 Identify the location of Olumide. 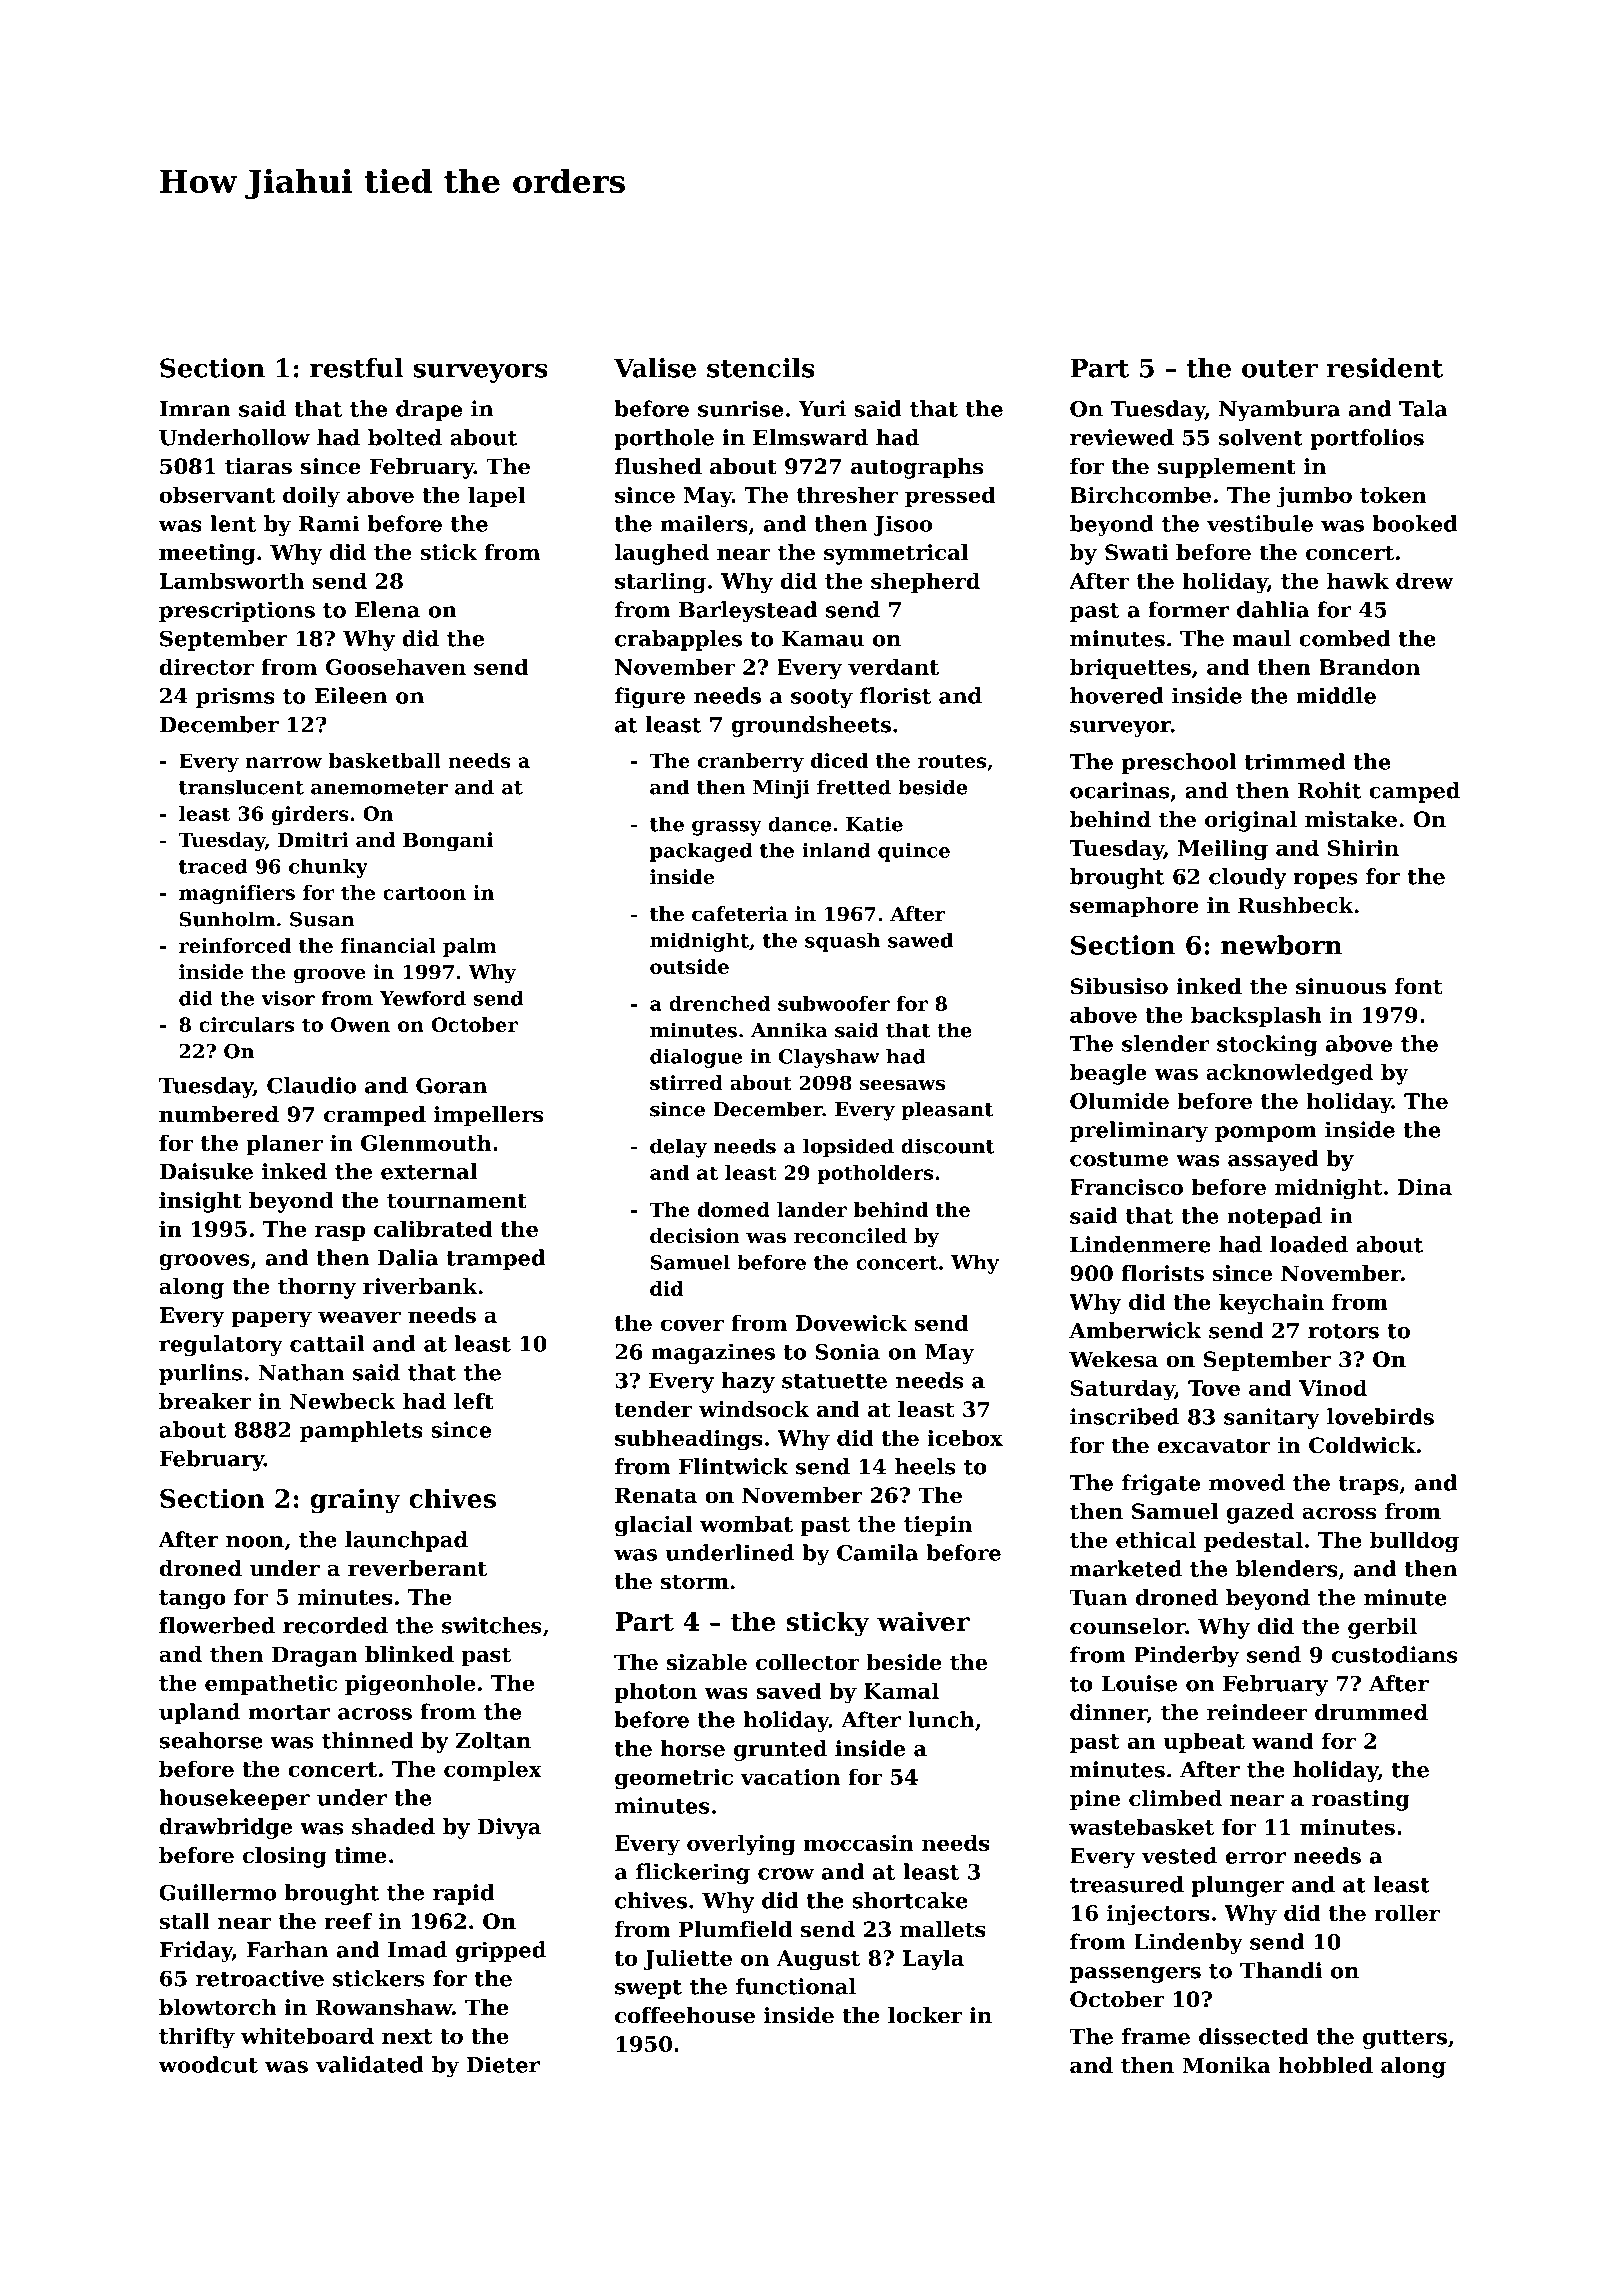
(1119, 1100).
